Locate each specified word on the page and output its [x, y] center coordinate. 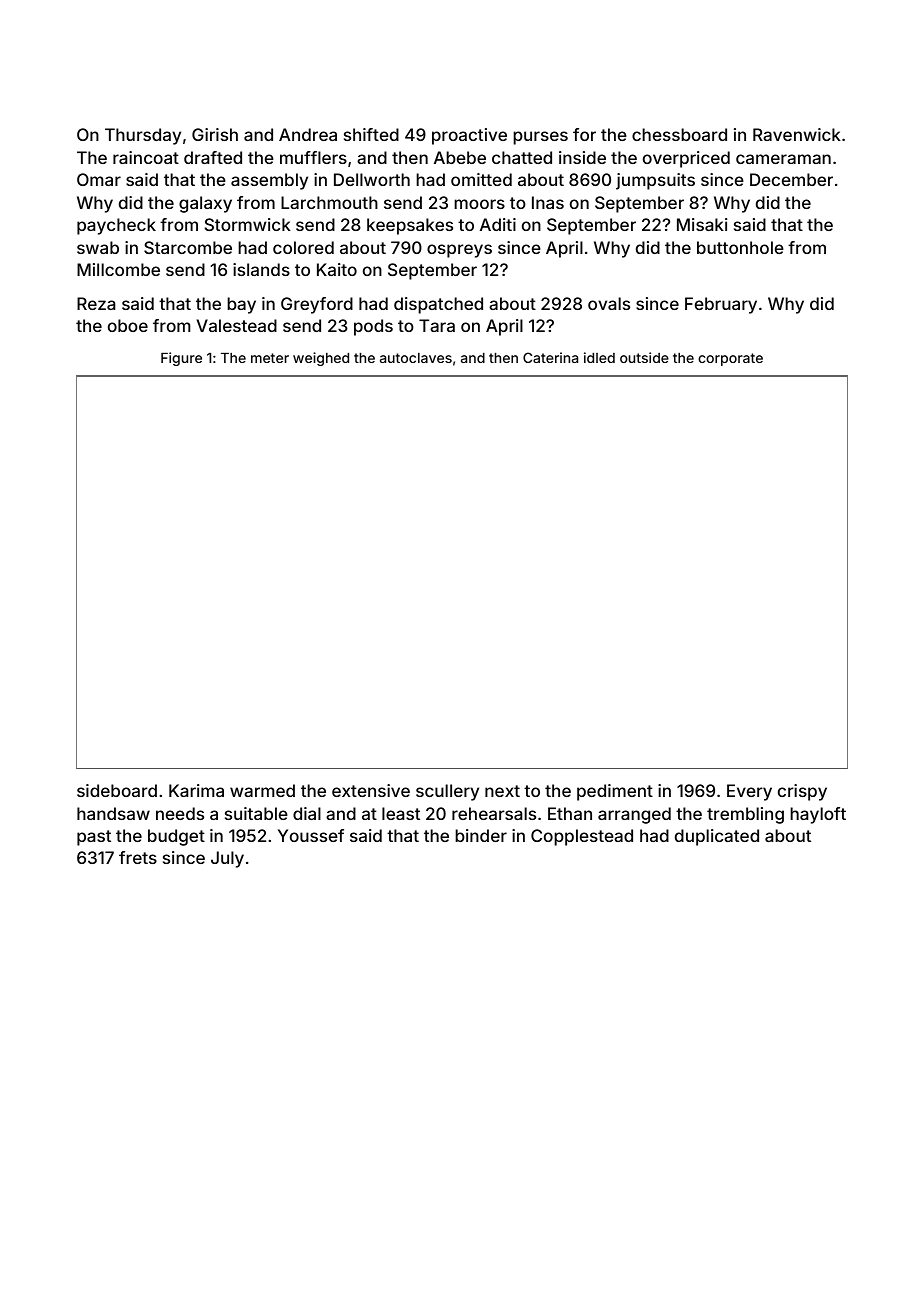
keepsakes [410, 226]
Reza [96, 303]
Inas [548, 202]
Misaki [702, 224]
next [502, 791]
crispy [802, 792]
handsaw [113, 813]
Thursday [143, 136]
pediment [615, 792]
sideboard [117, 790]
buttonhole [740, 247]
